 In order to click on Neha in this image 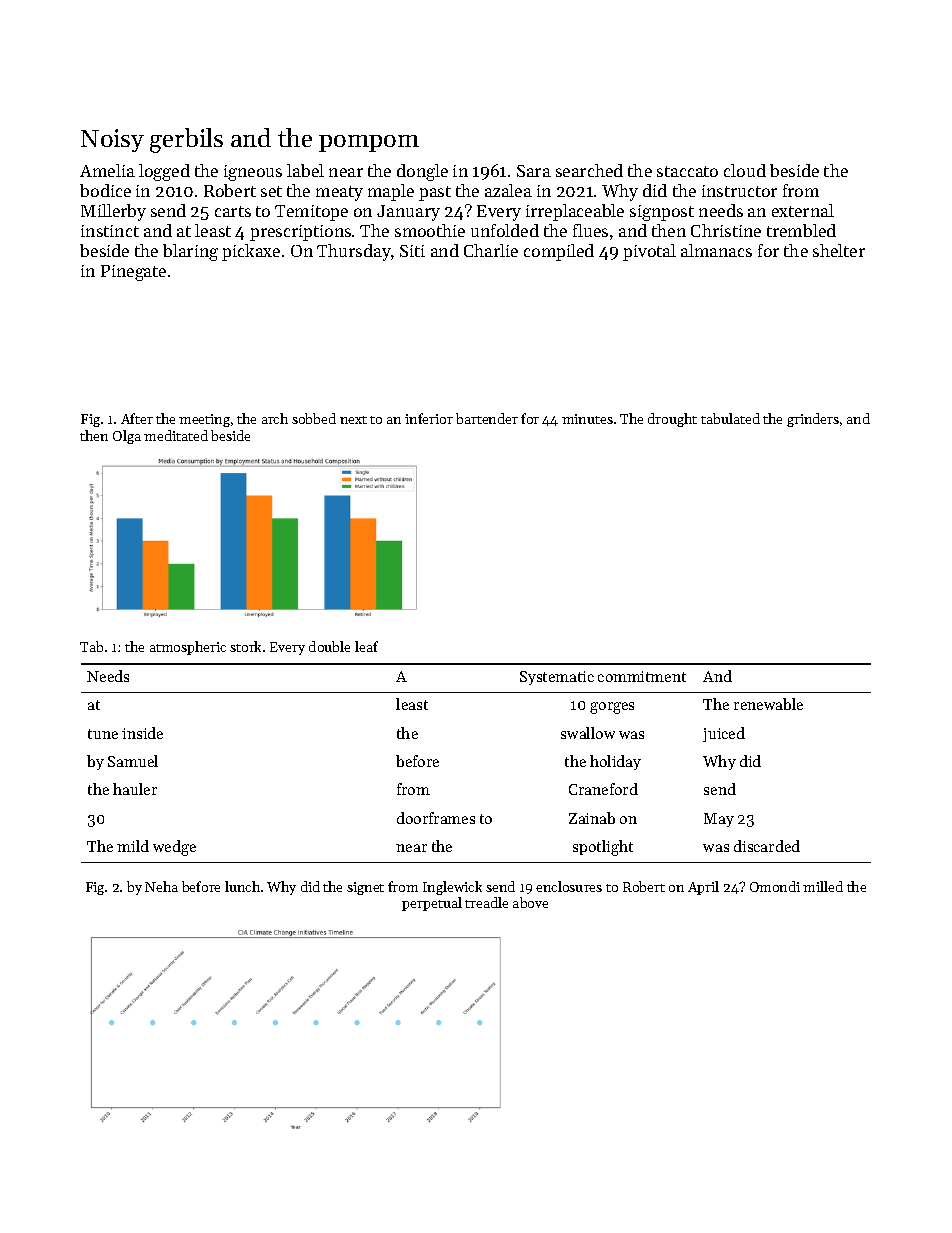, I will do `click(161, 886)`.
